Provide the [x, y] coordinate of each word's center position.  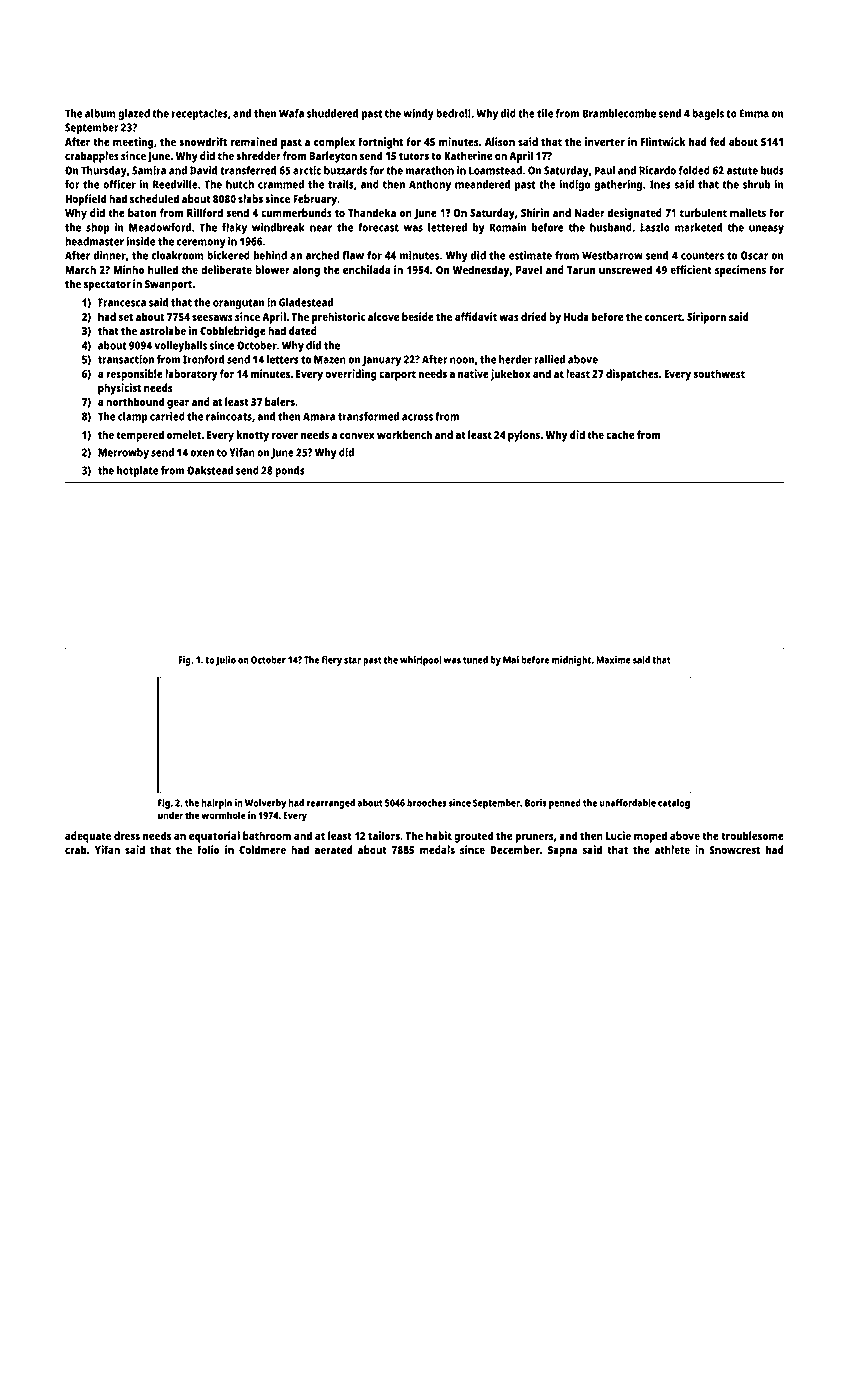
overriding [351, 375]
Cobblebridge [233, 332]
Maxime [613, 660]
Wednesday [481, 271]
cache [620, 434]
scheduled [154, 198]
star [352, 660]
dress [127, 835]
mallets [748, 212]
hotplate [137, 471]
